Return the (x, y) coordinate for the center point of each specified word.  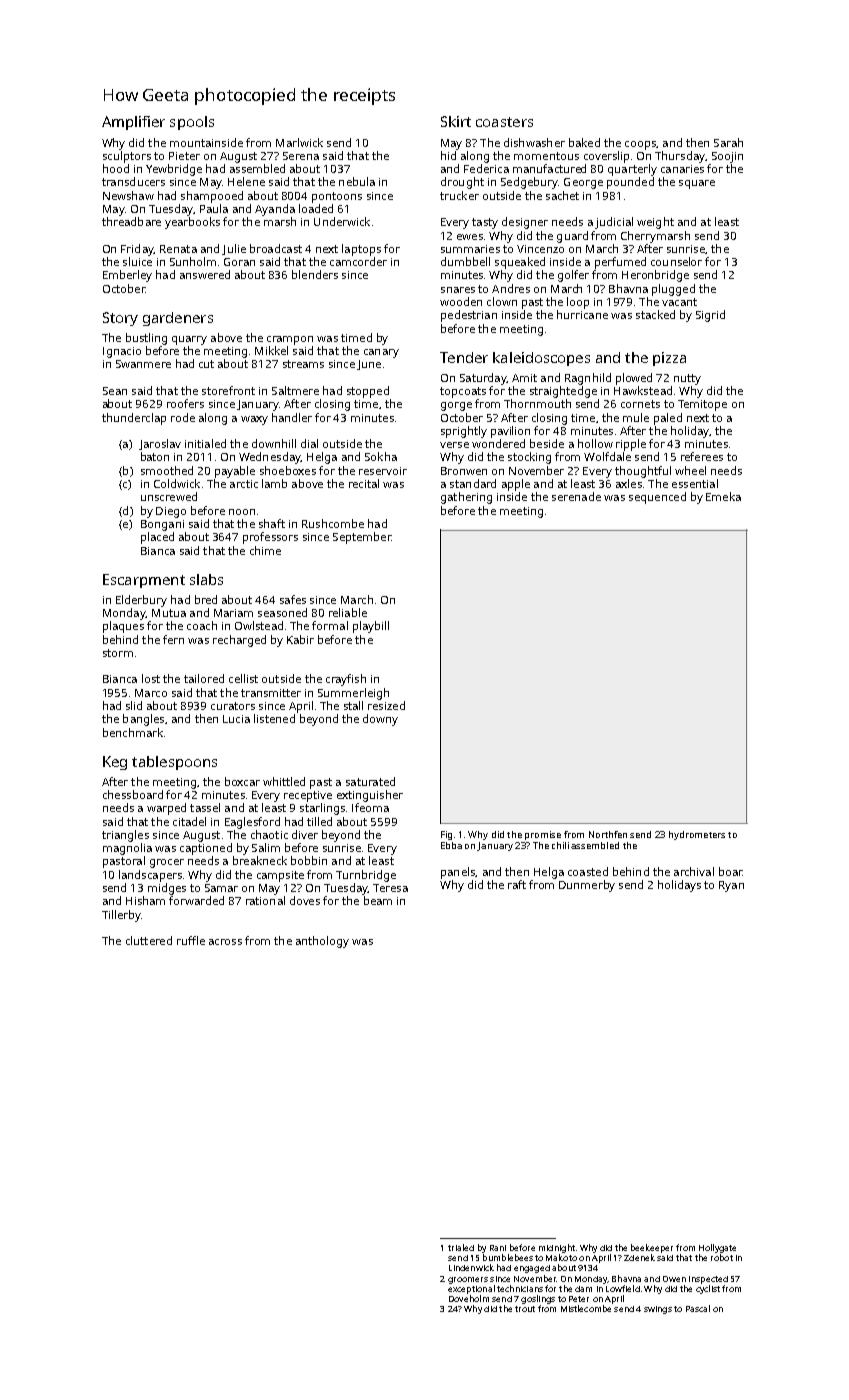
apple (516, 485)
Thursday (680, 157)
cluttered (149, 940)
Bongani (162, 525)
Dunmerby (587, 886)
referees (702, 456)
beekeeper (652, 1248)
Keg (115, 763)
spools (192, 123)
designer (525, 223)
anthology (322, 942)
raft (517, 884)
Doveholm (469, 1298)
